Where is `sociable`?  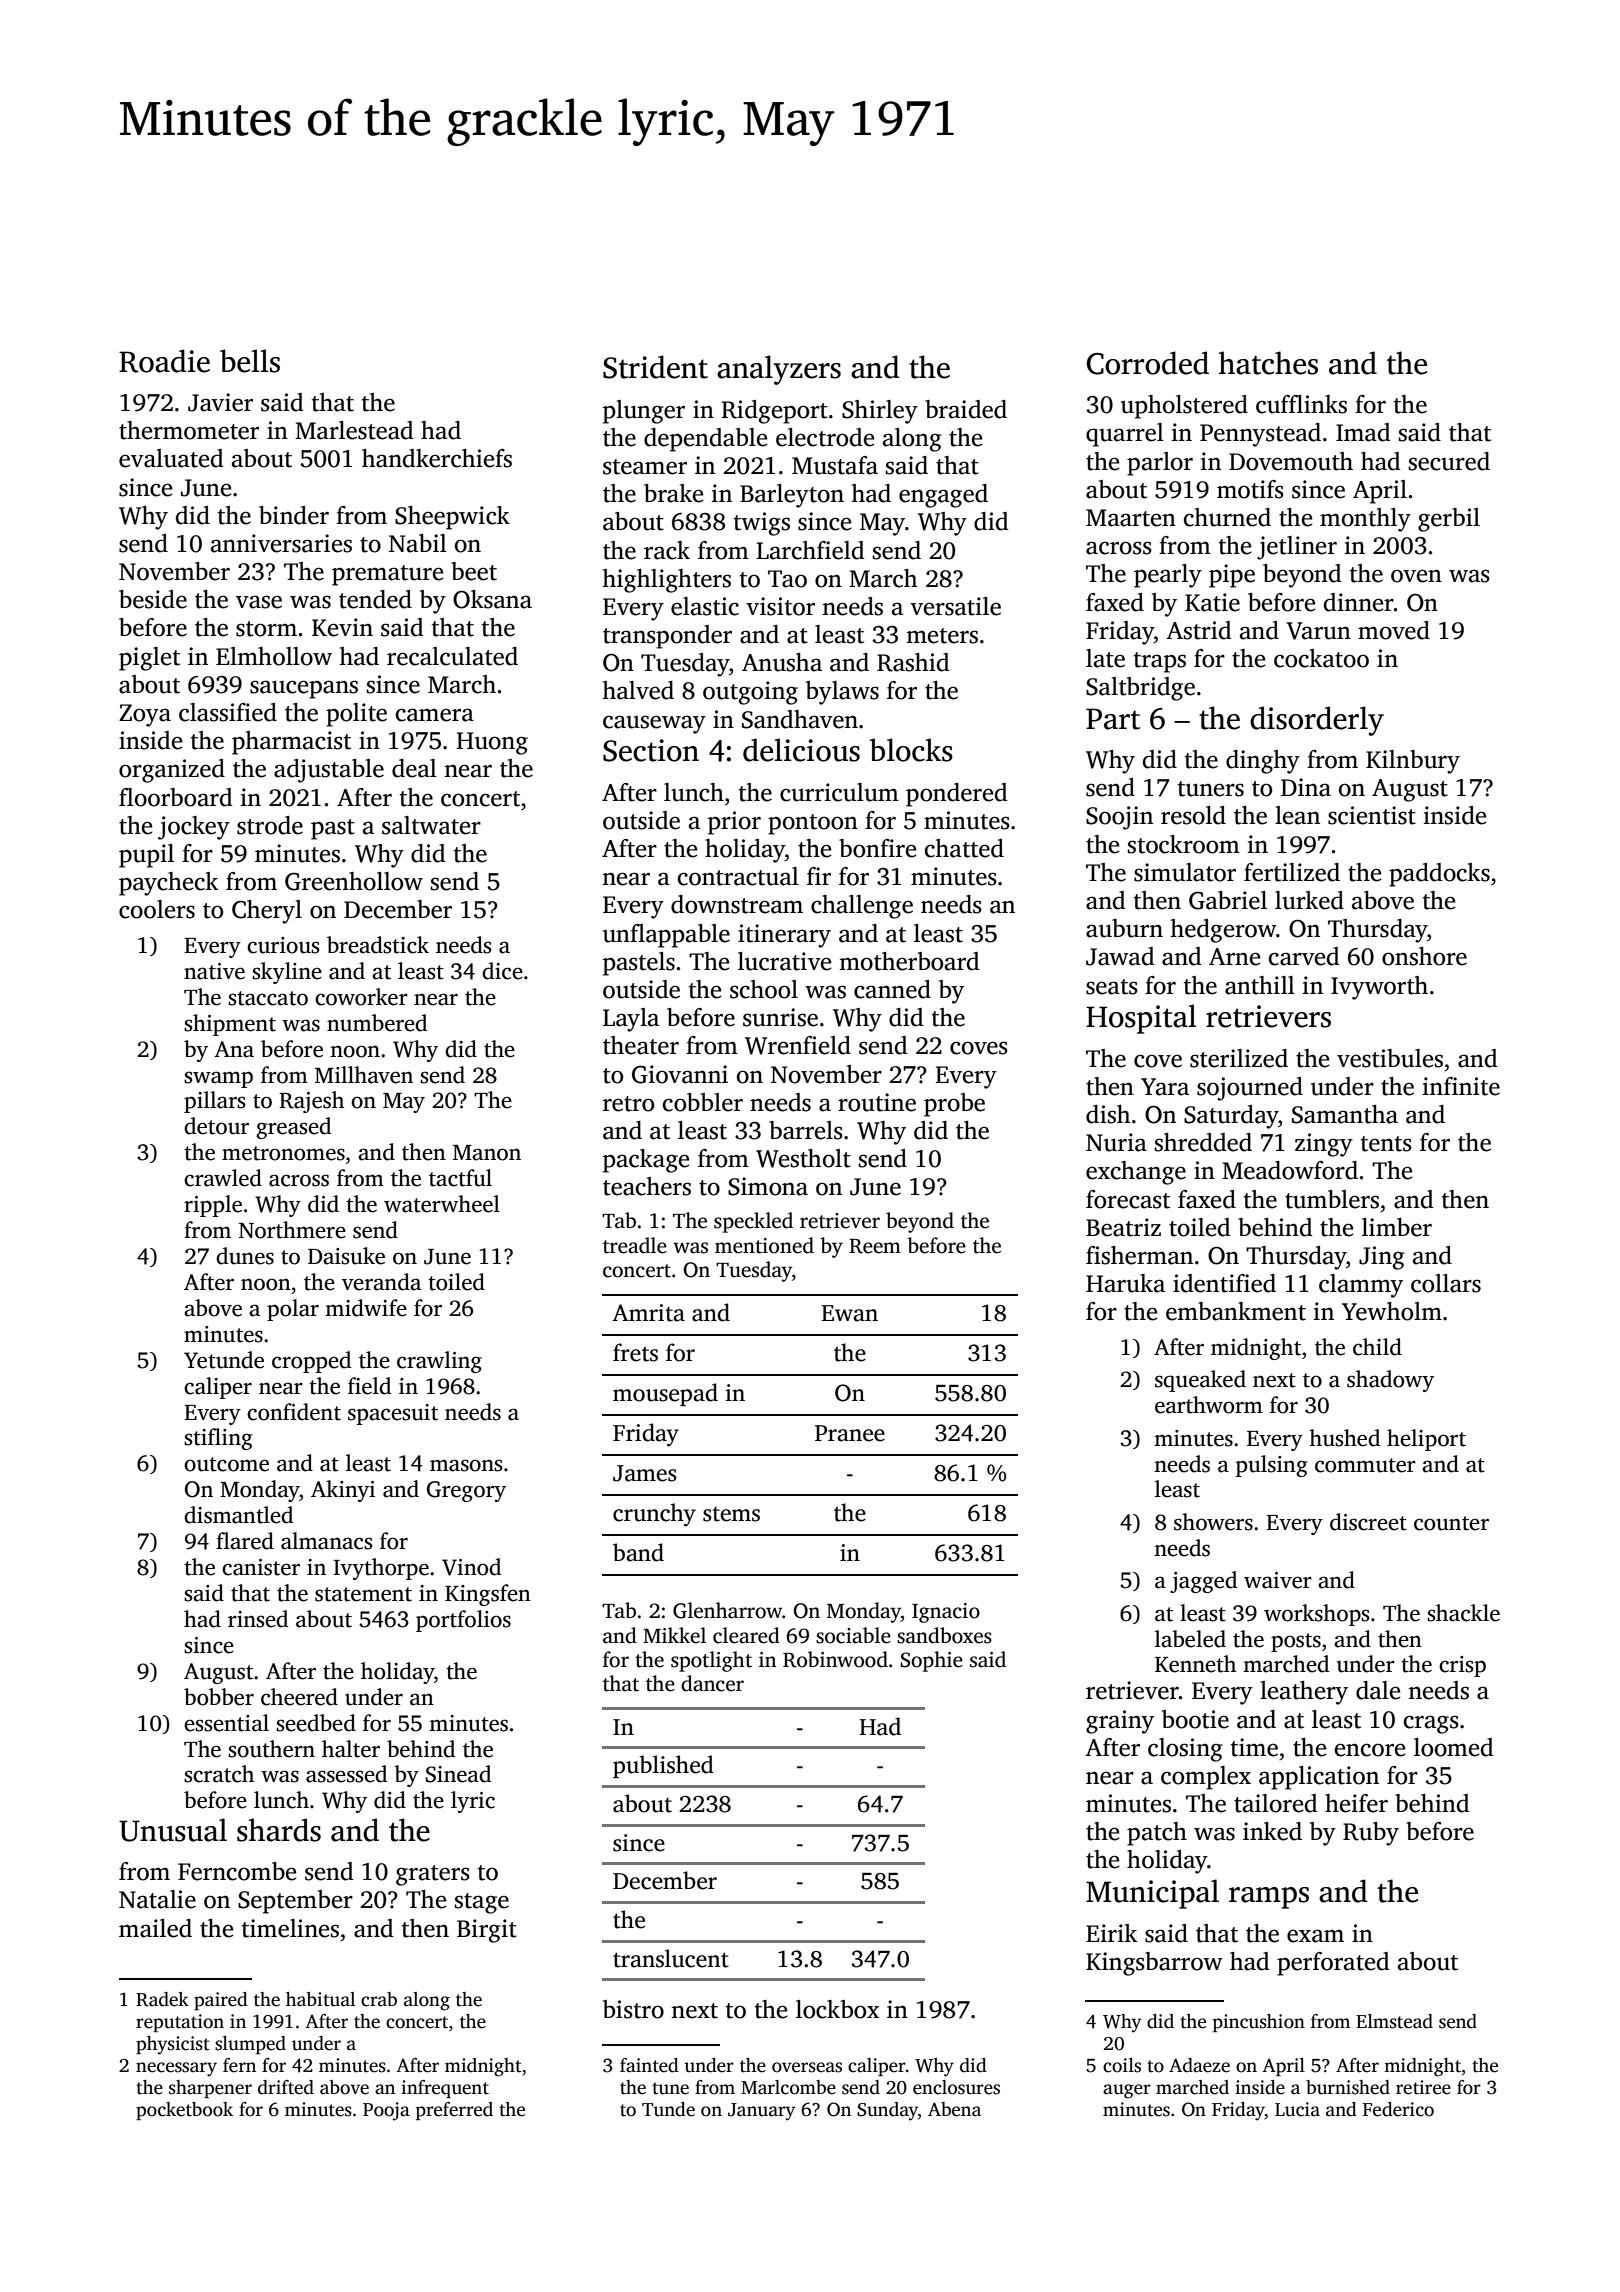 sociable is located at coordinates (853, 1635).
